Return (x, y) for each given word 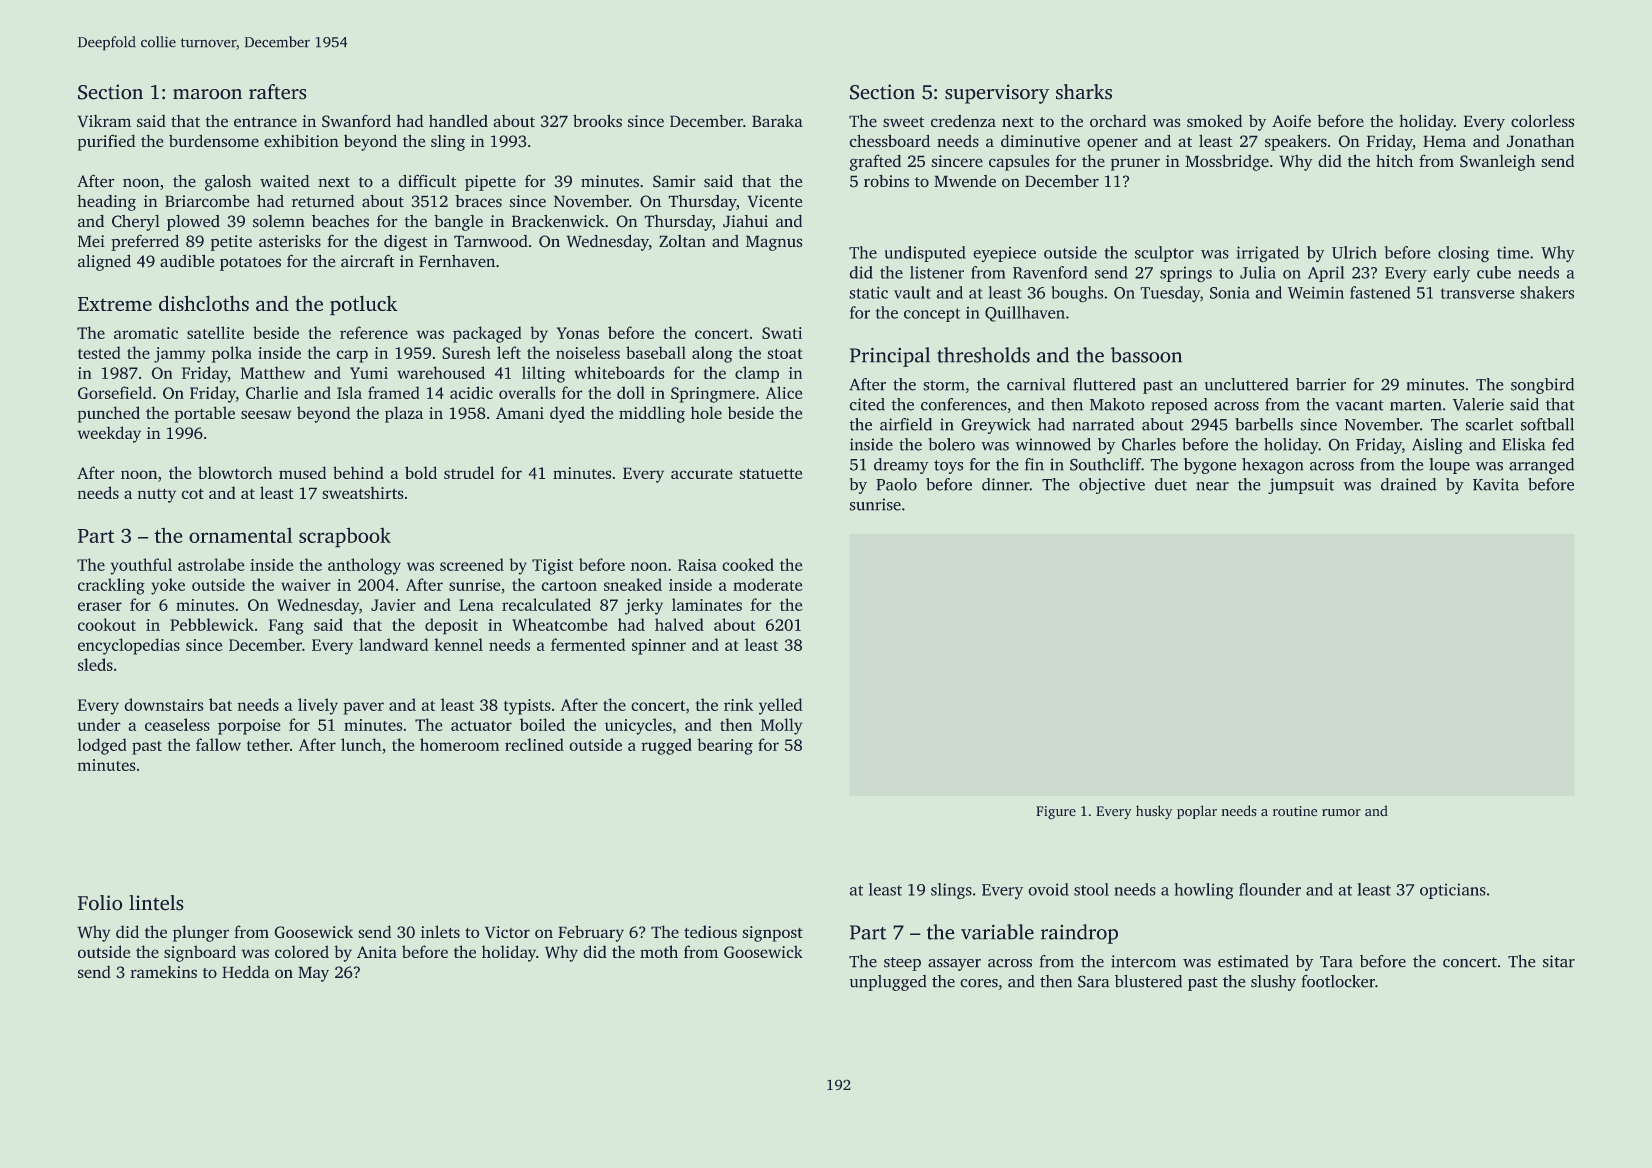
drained (1409, 484)
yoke (168, 586)
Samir (674, 181)
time (1513, 252)
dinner (1006, 484)
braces (478, 201)
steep (902, 964)
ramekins (163, 971)
